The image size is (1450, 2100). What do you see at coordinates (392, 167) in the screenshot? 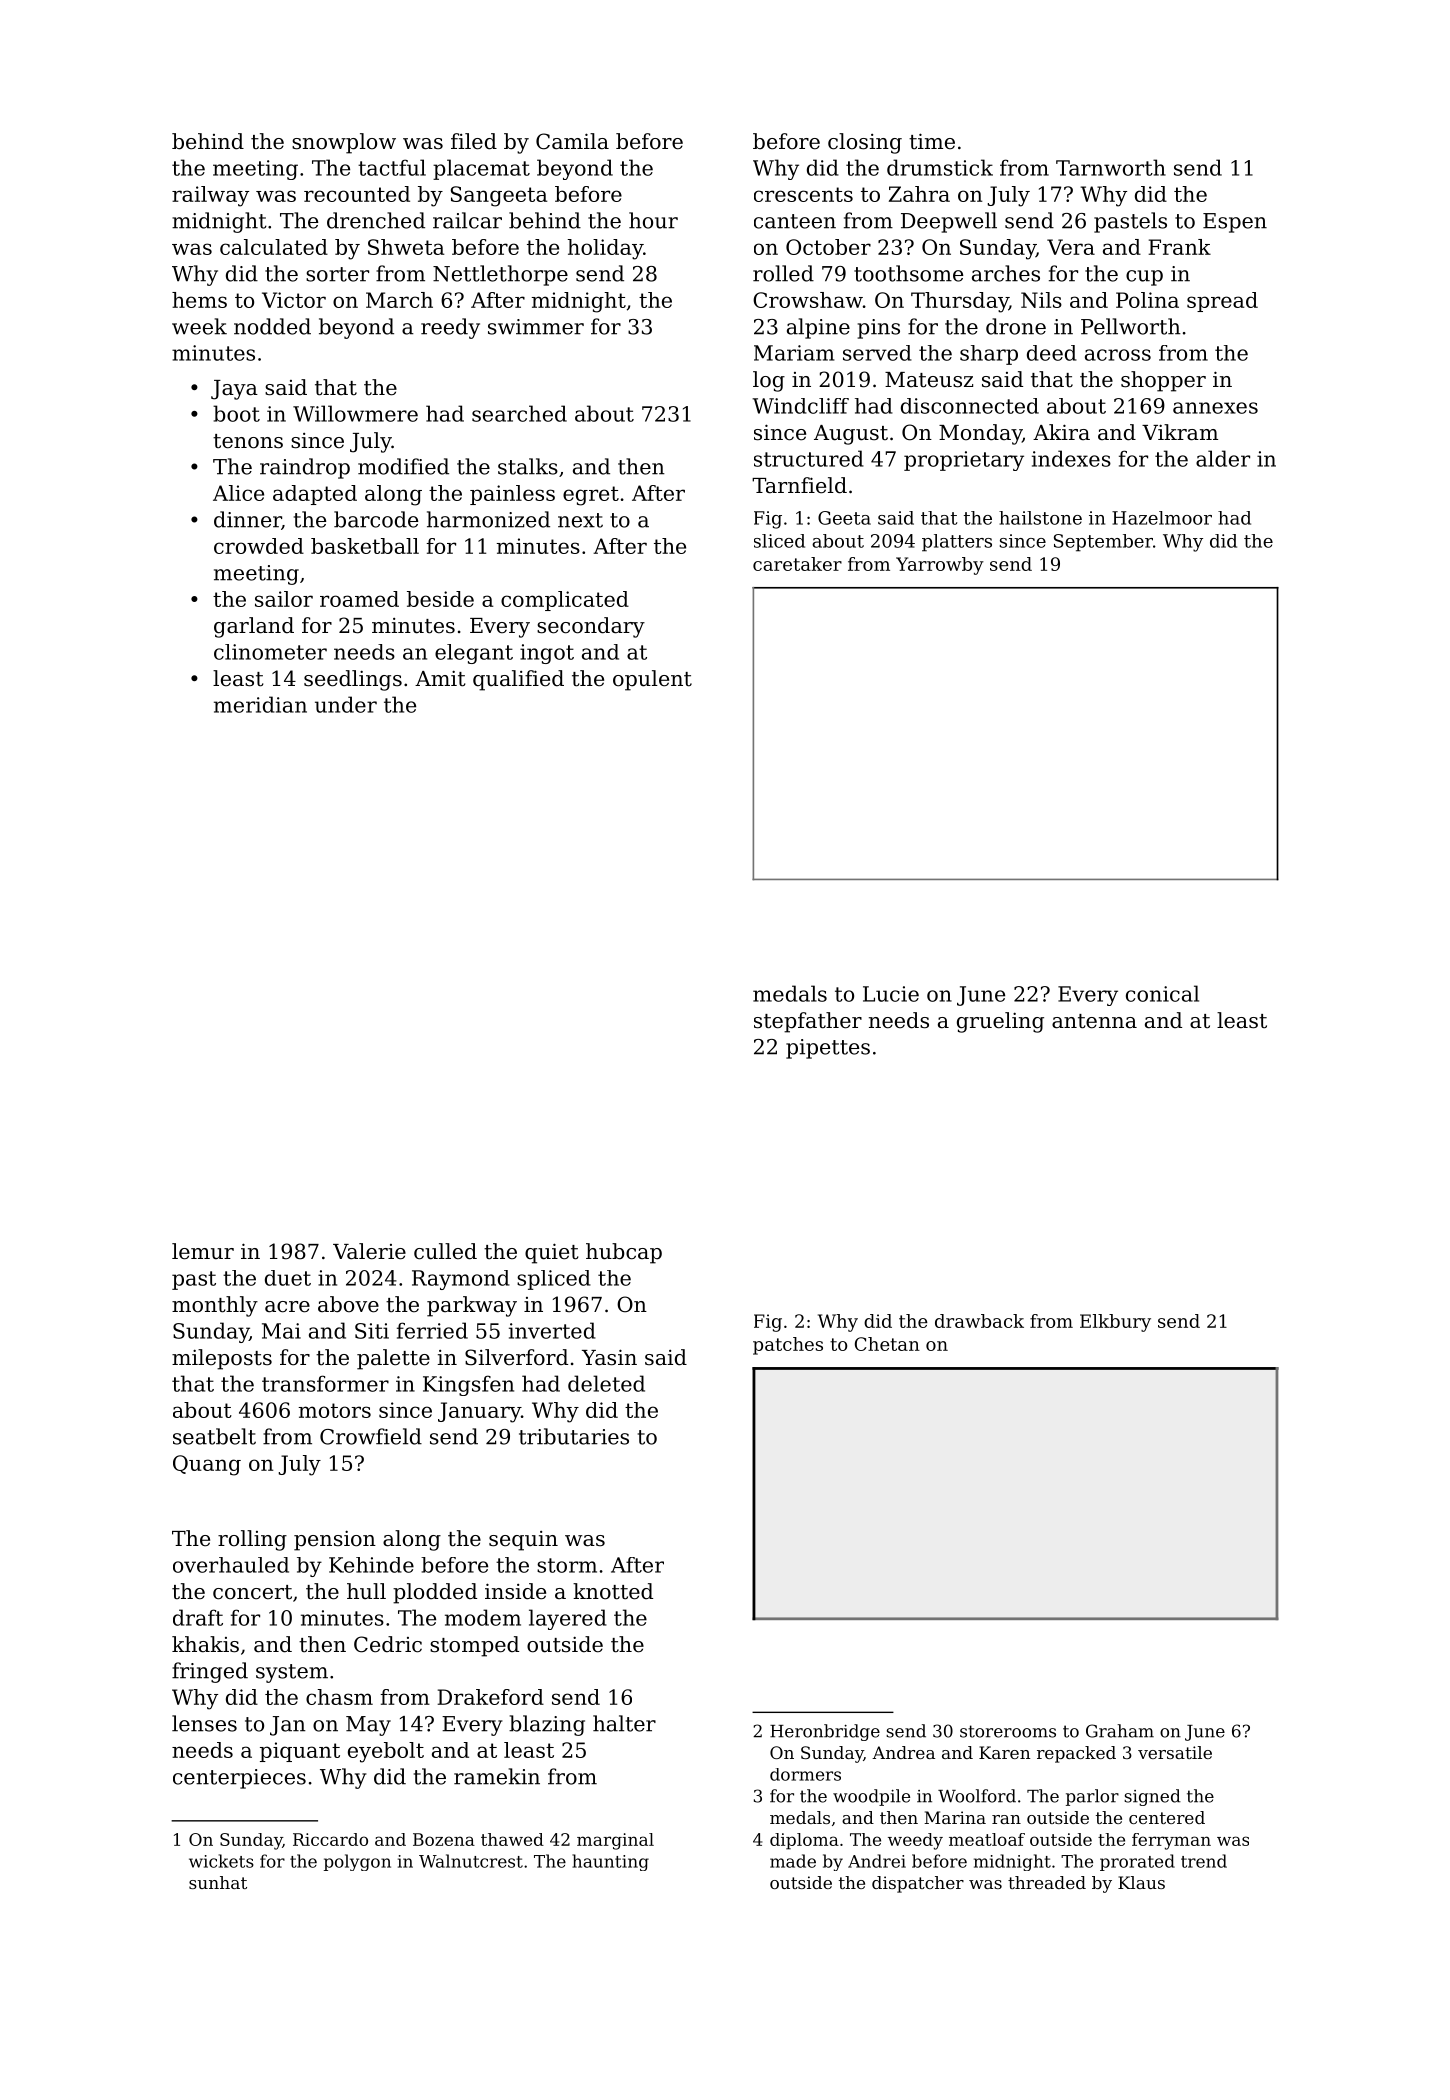
I see `tactful` at bounding box center [392, 167].
